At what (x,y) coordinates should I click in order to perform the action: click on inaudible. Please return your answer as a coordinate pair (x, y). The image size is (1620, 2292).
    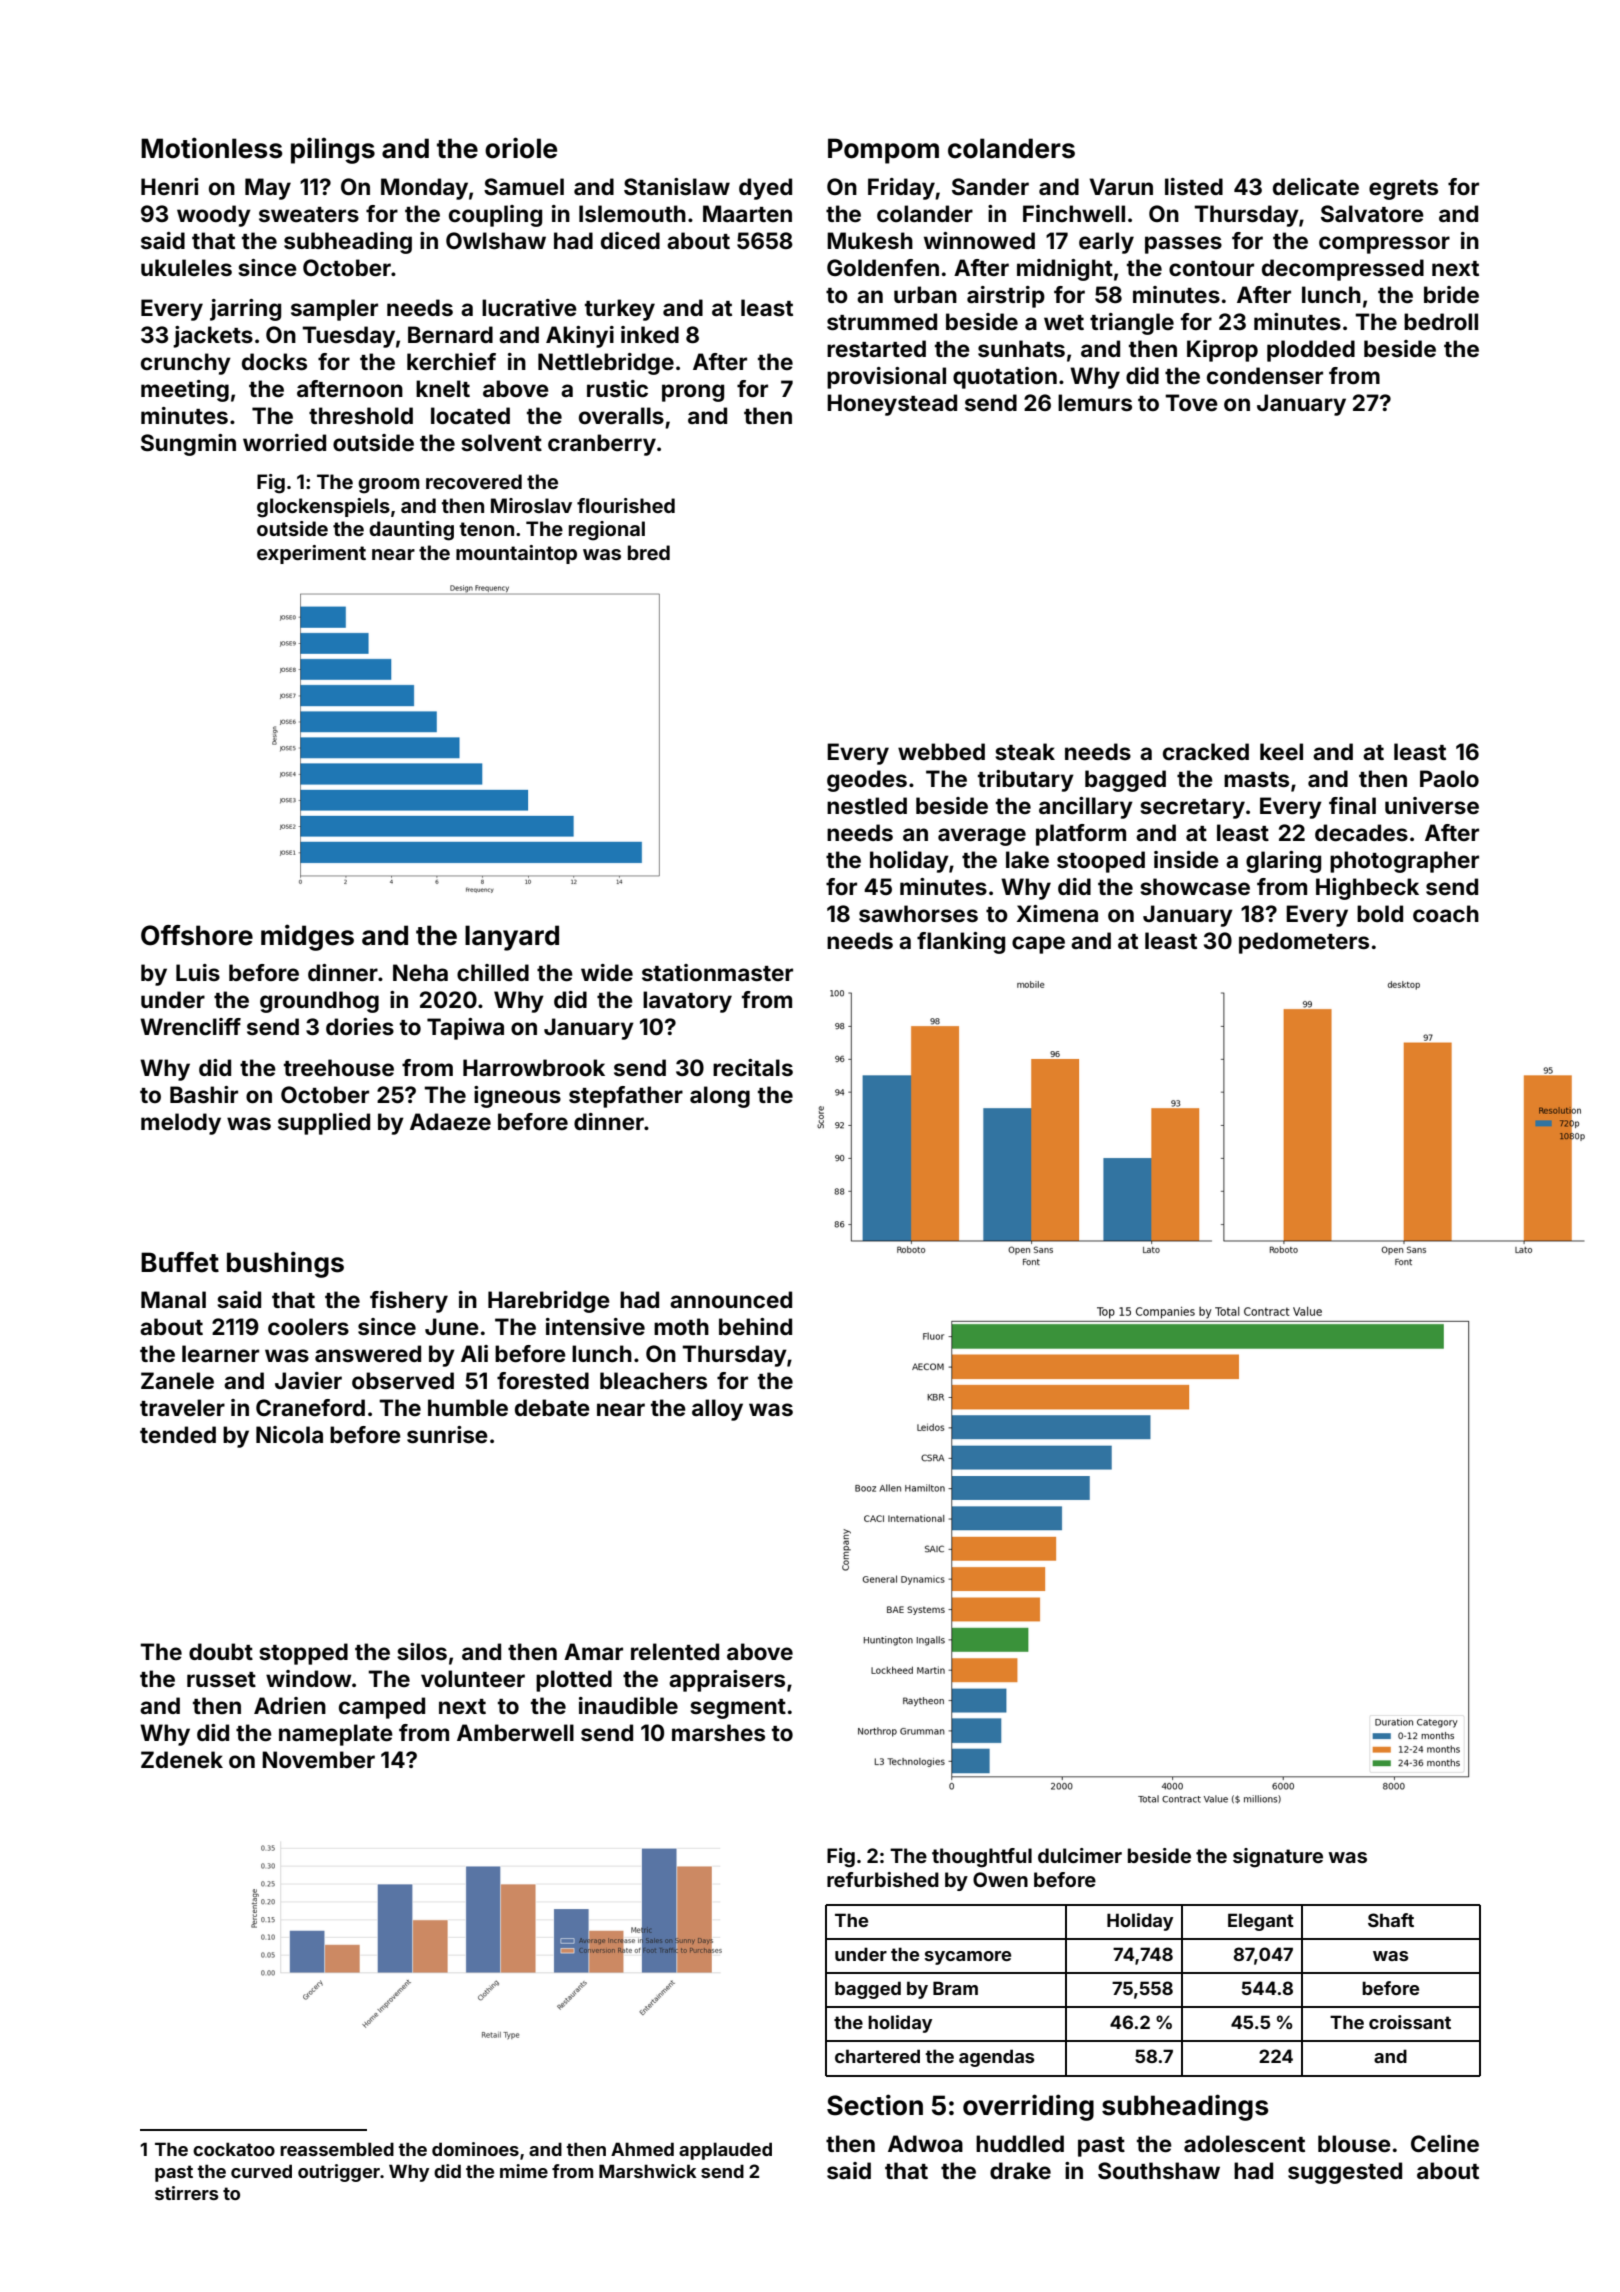
    Looking at the image, I should click on (628, 1705).
